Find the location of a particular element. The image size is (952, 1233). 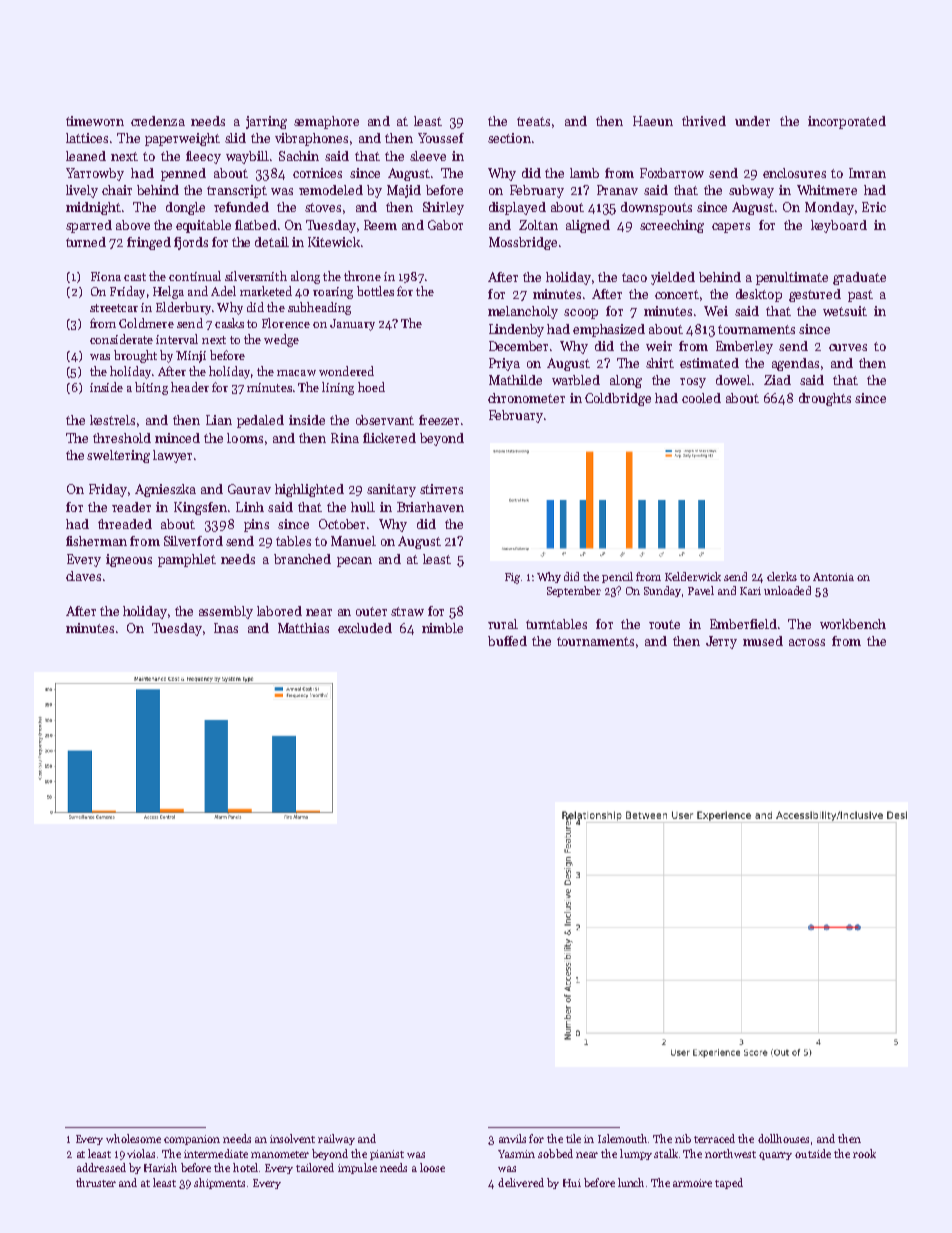

droughts is located at coordinates (825, 399).
